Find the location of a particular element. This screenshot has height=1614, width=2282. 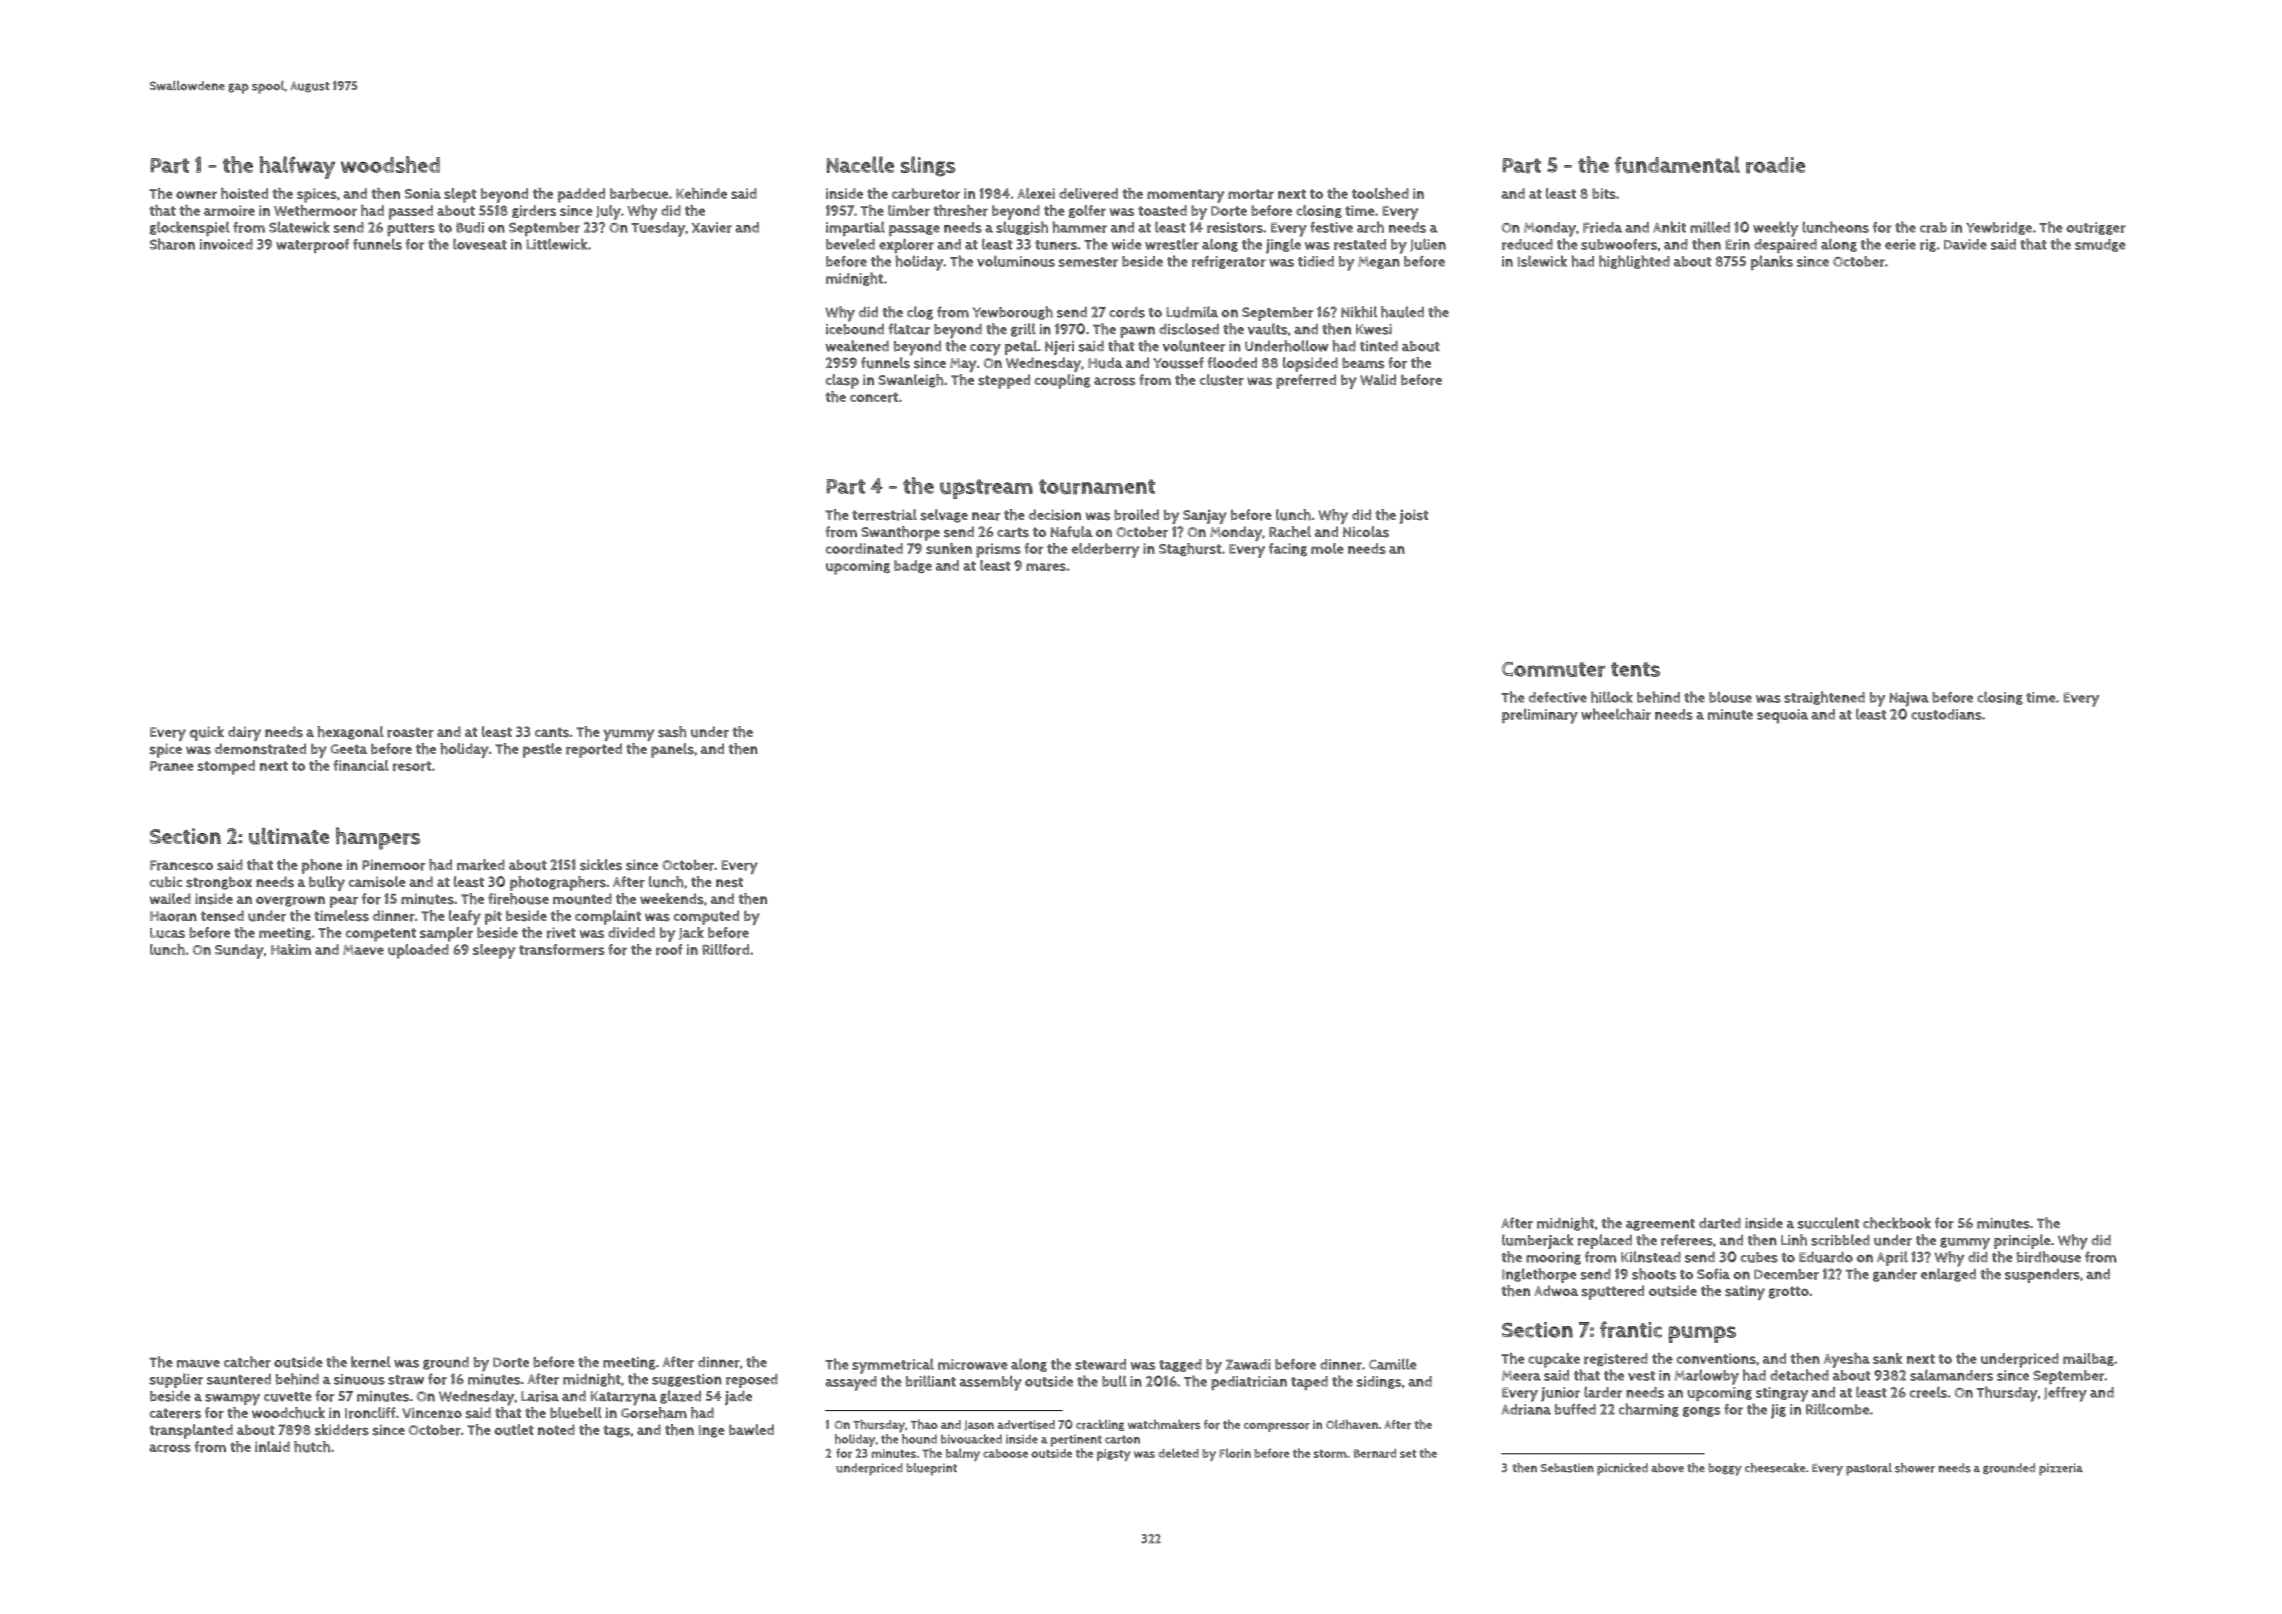

owner is located at coordinates (196, 195).
